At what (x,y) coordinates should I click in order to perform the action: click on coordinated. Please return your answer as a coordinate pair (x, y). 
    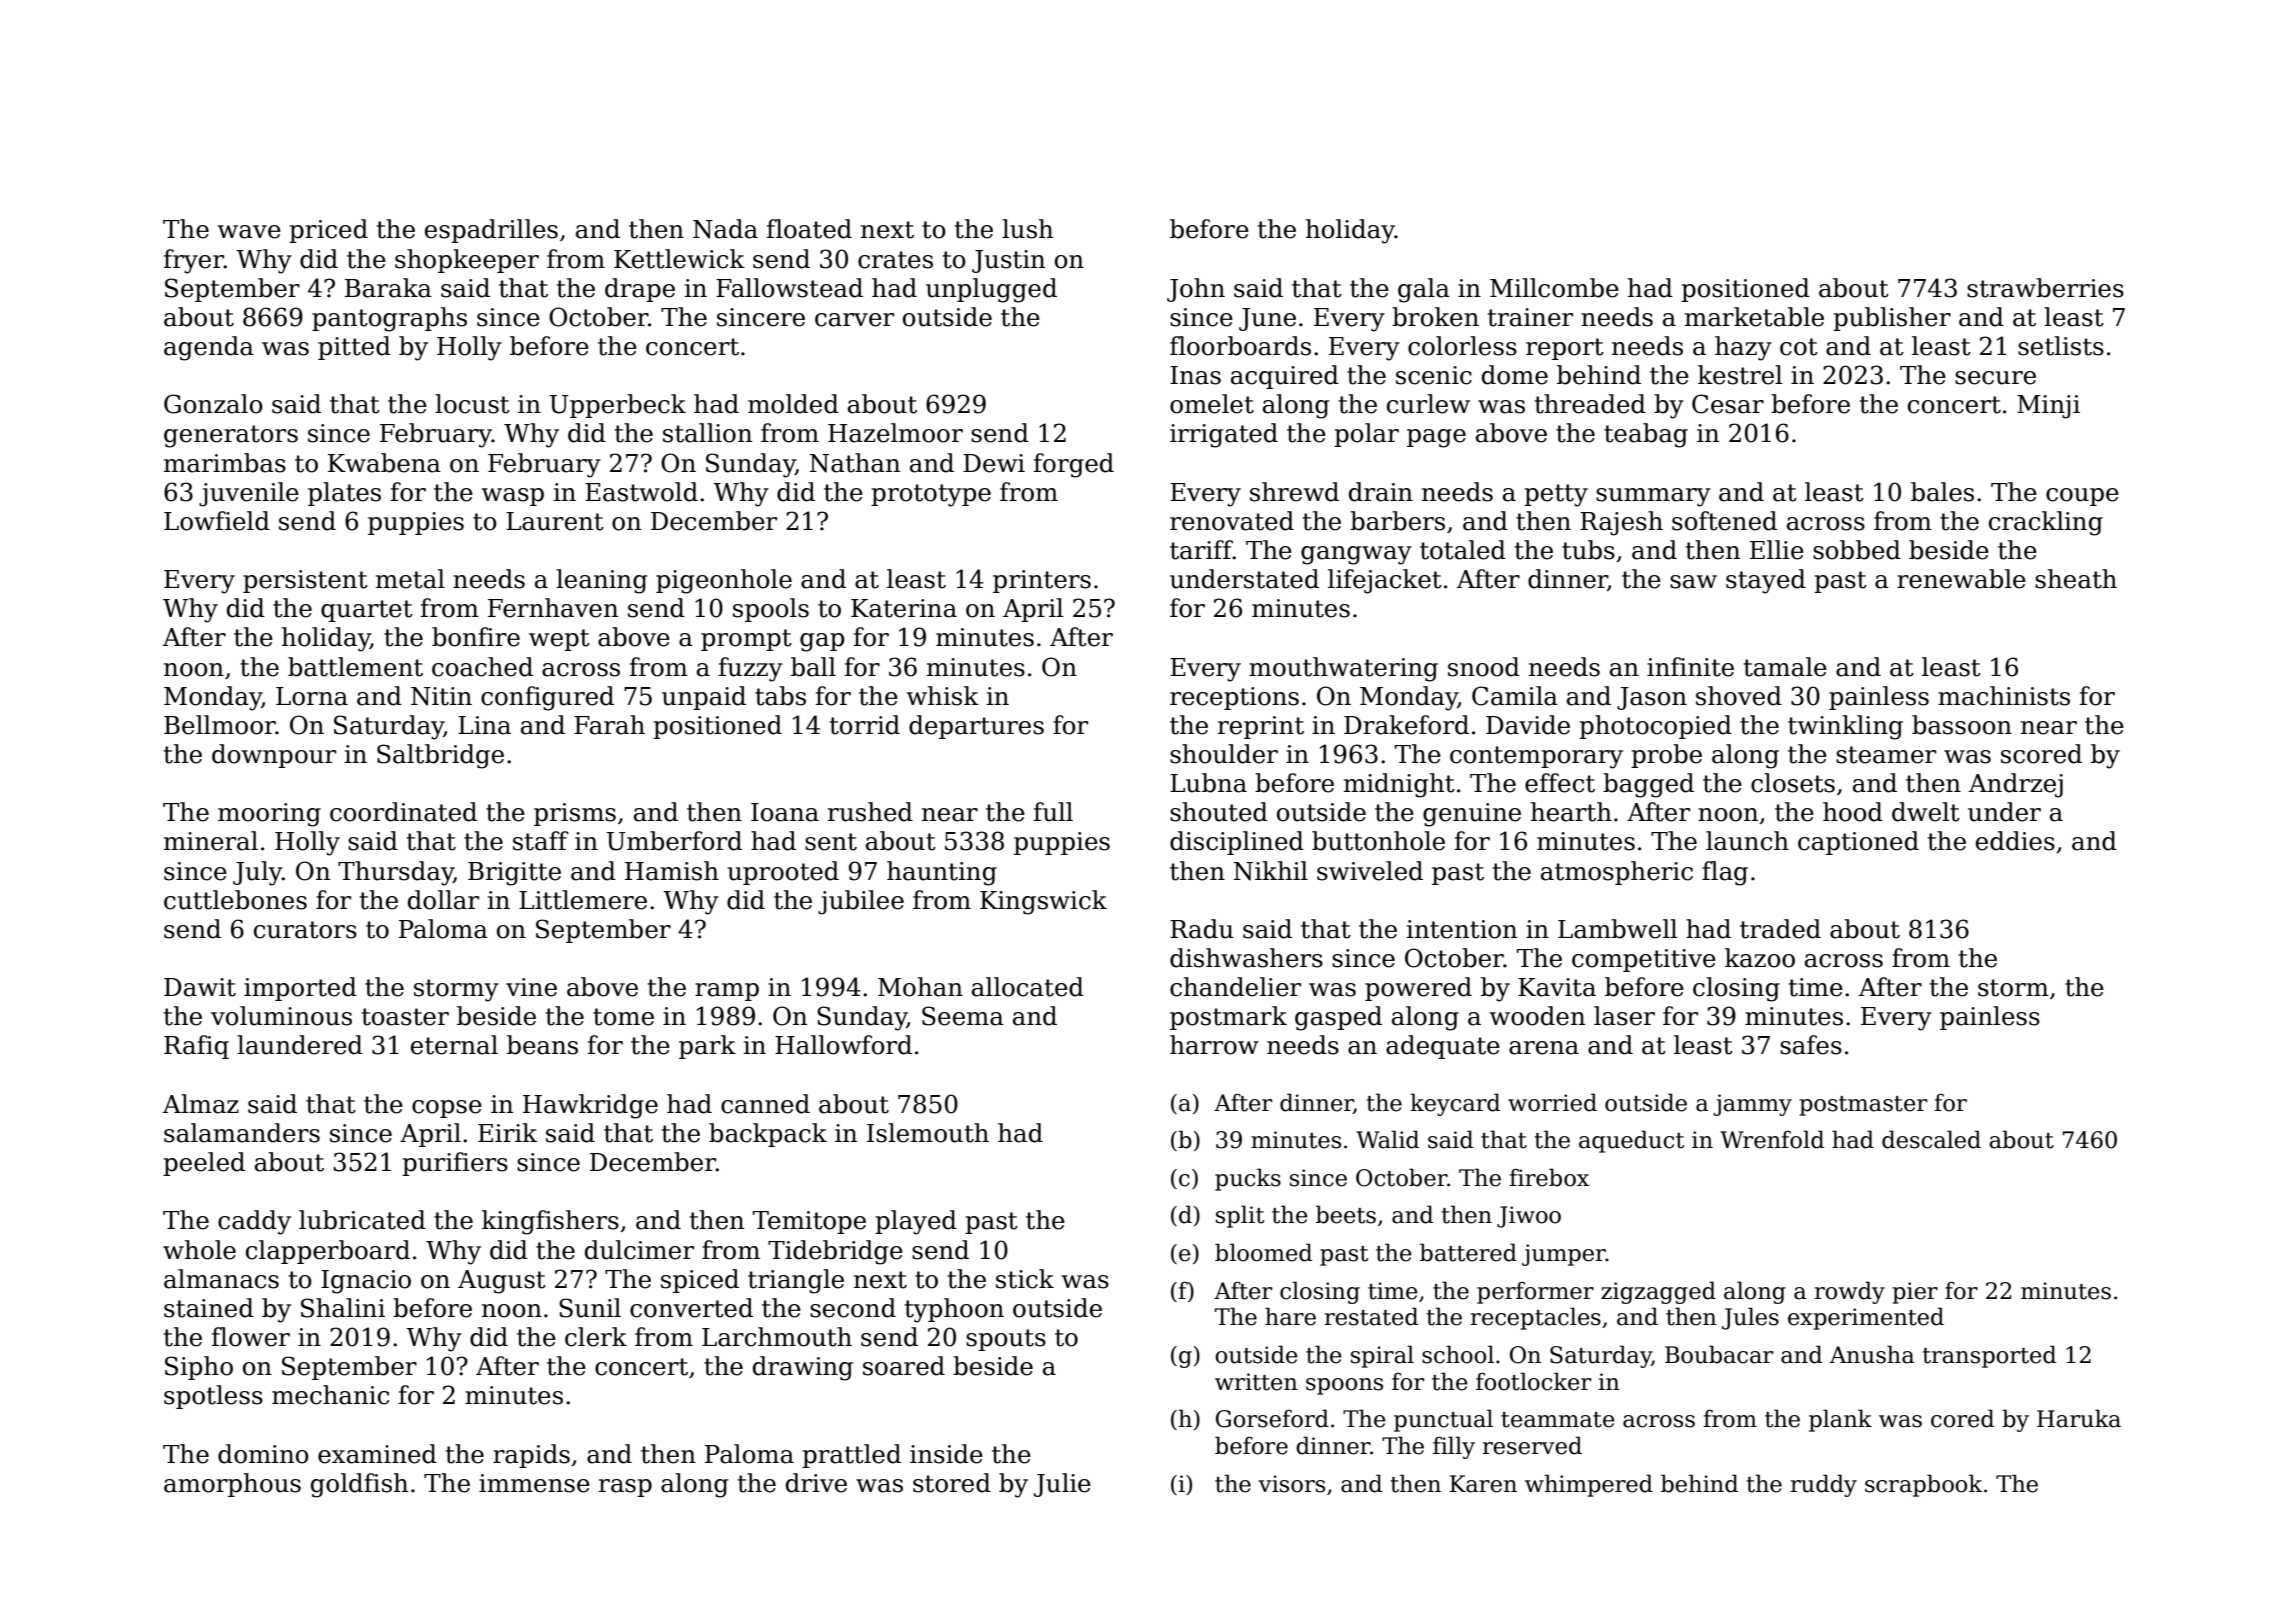
    Looking at the image, I should click on (403, 812).
